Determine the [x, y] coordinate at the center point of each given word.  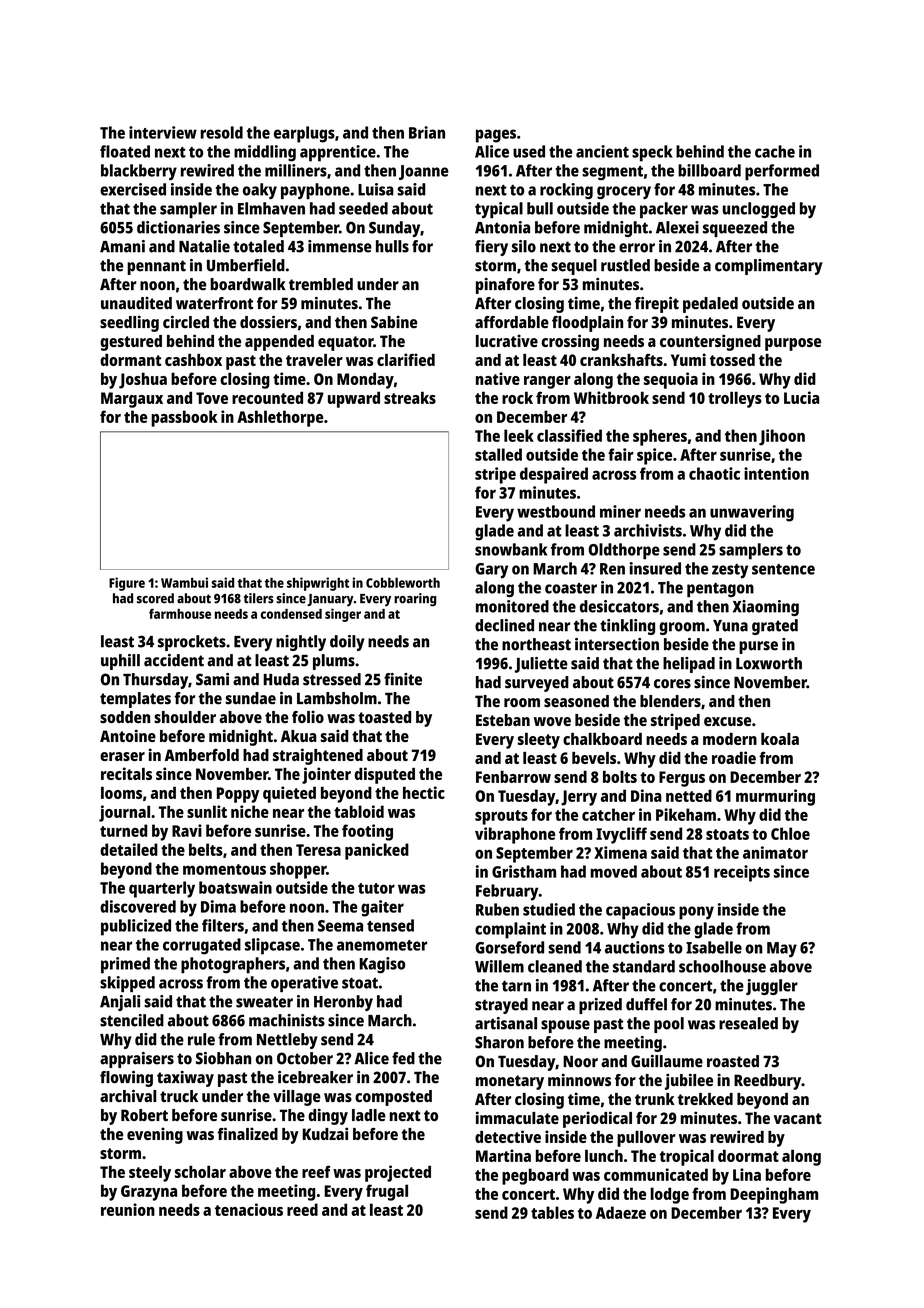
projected [398, 1173]
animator [775, 852]
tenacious [249, 1209]
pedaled [710, 305]
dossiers [268, 321]
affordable [512, 322]
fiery [491, 248]
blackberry [139, 172]
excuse [727, 721]
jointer [326, 775]
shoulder [185, 717]
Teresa [318, 850]
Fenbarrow [513, 776]
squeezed [735, 229]
